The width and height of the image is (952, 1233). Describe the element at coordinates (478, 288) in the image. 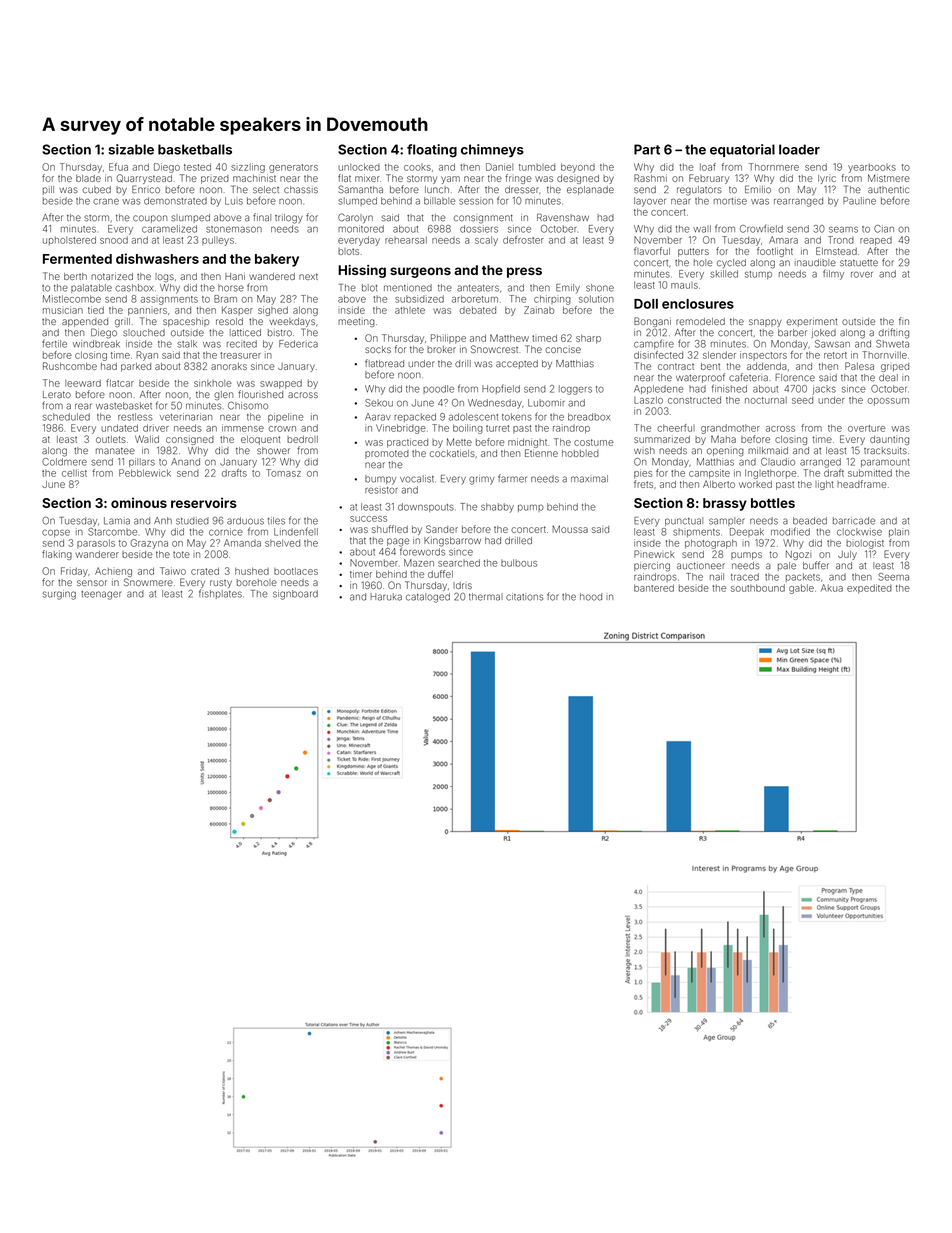

I see `anteaters` at that location.
